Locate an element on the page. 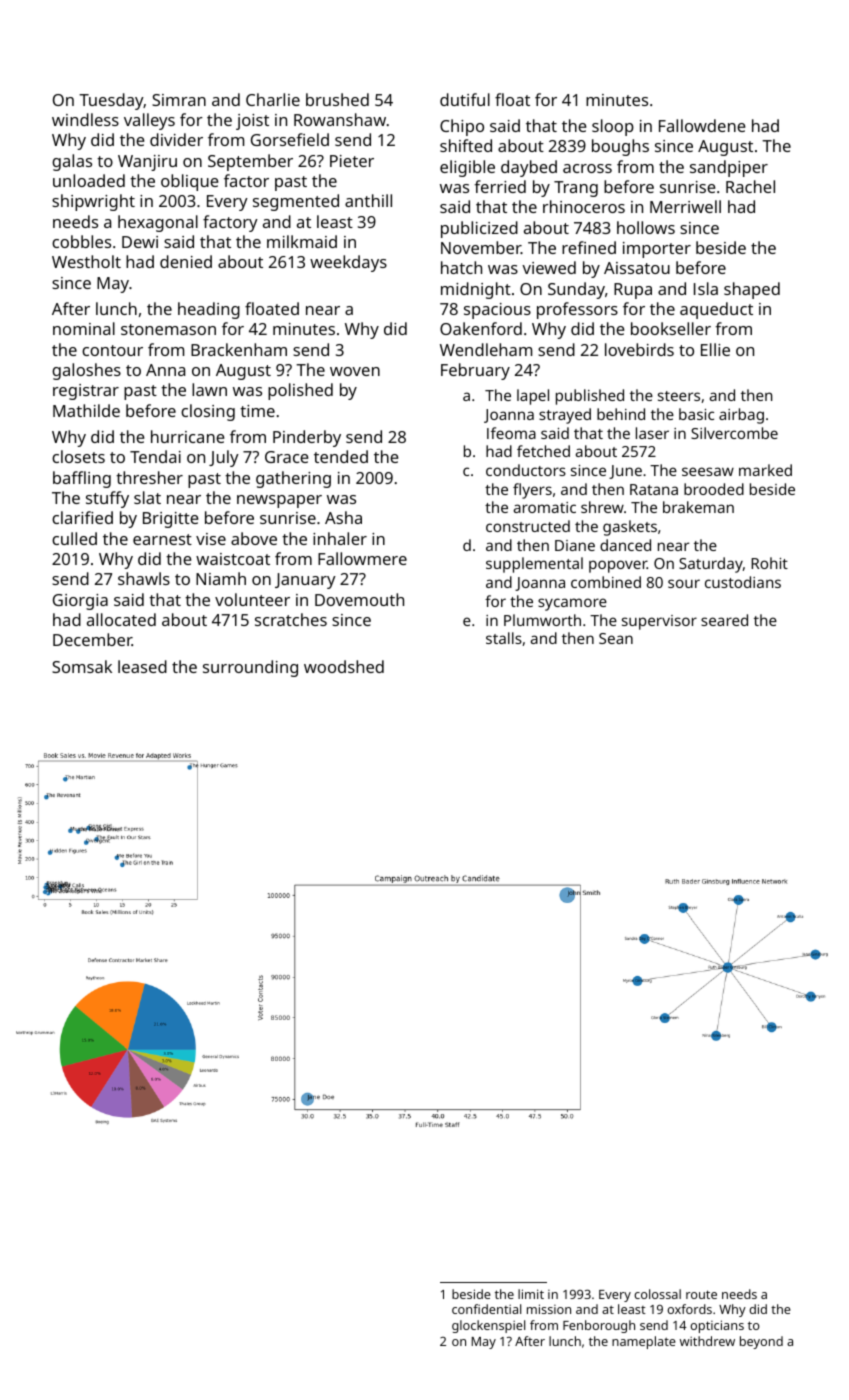  shipwright is located at coordinates (93, 202).
